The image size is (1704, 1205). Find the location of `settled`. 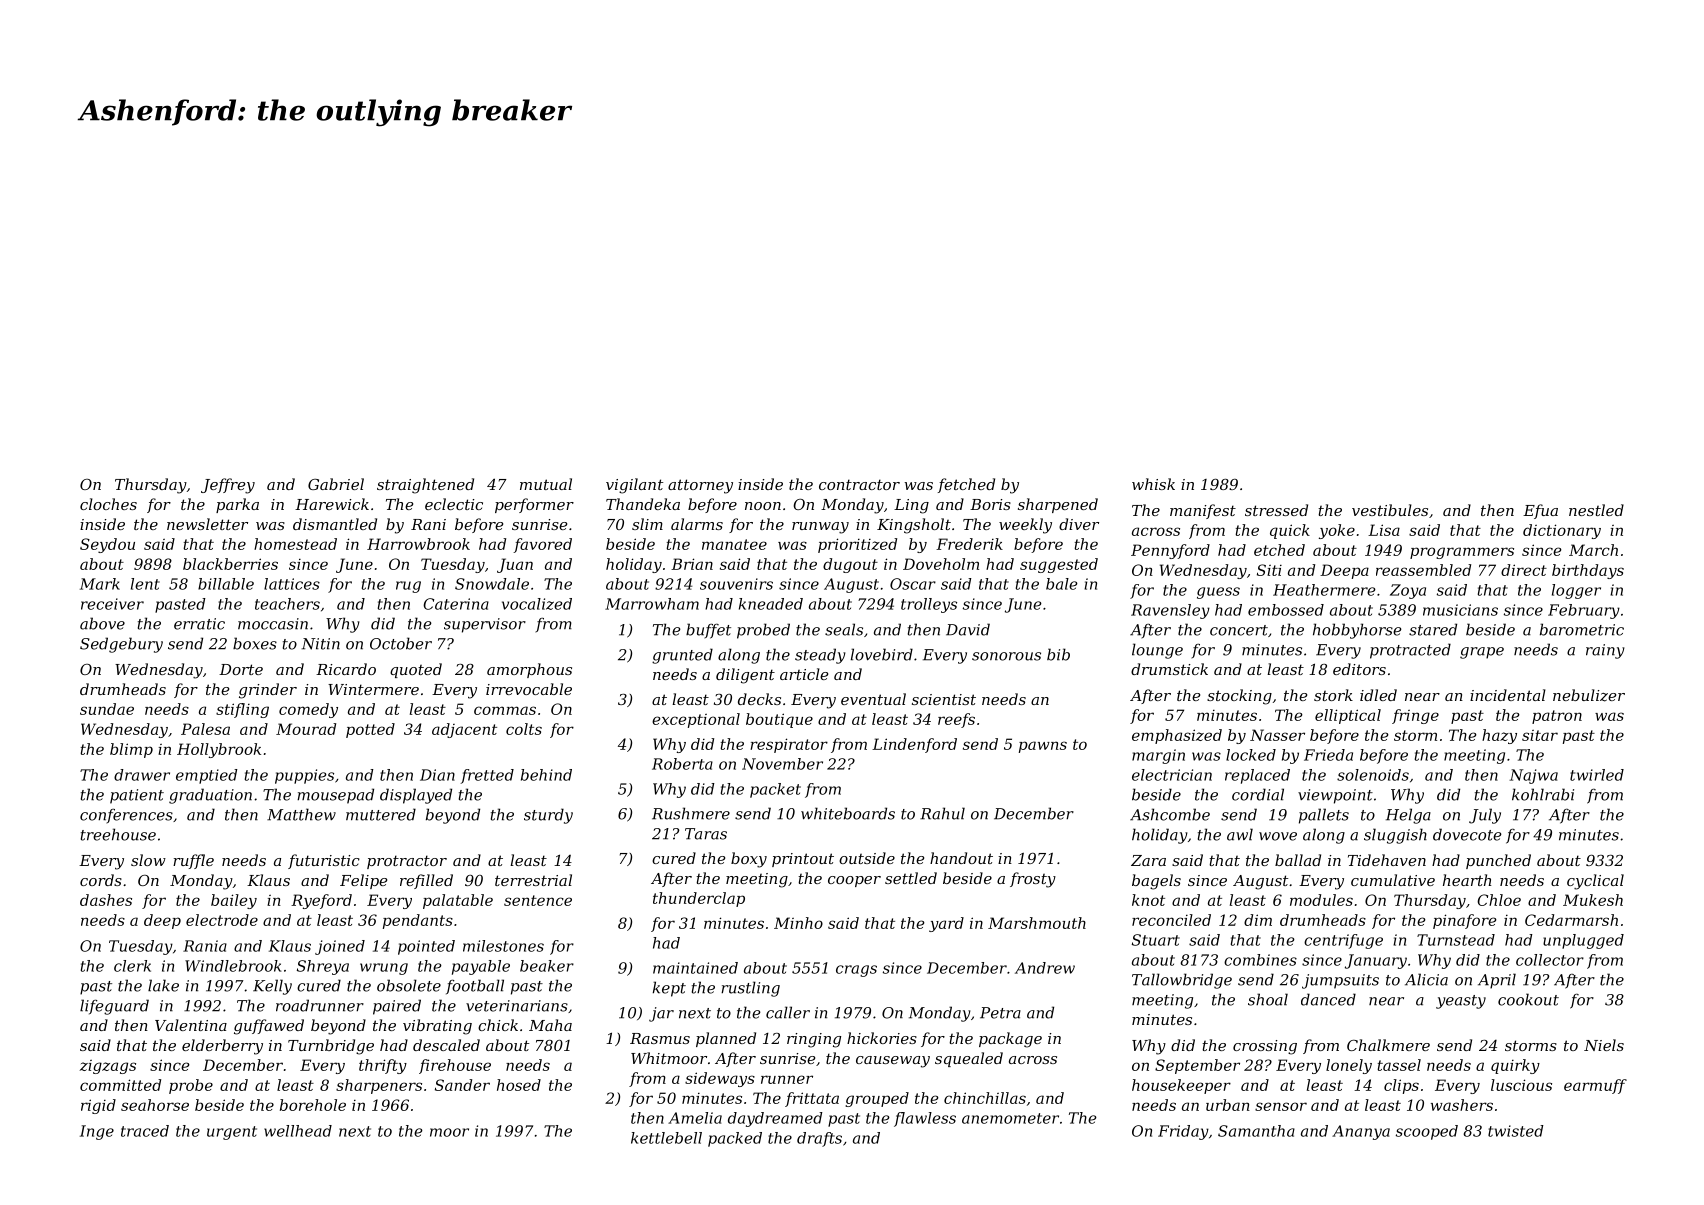

settled is located at coordinates (911, 878).
